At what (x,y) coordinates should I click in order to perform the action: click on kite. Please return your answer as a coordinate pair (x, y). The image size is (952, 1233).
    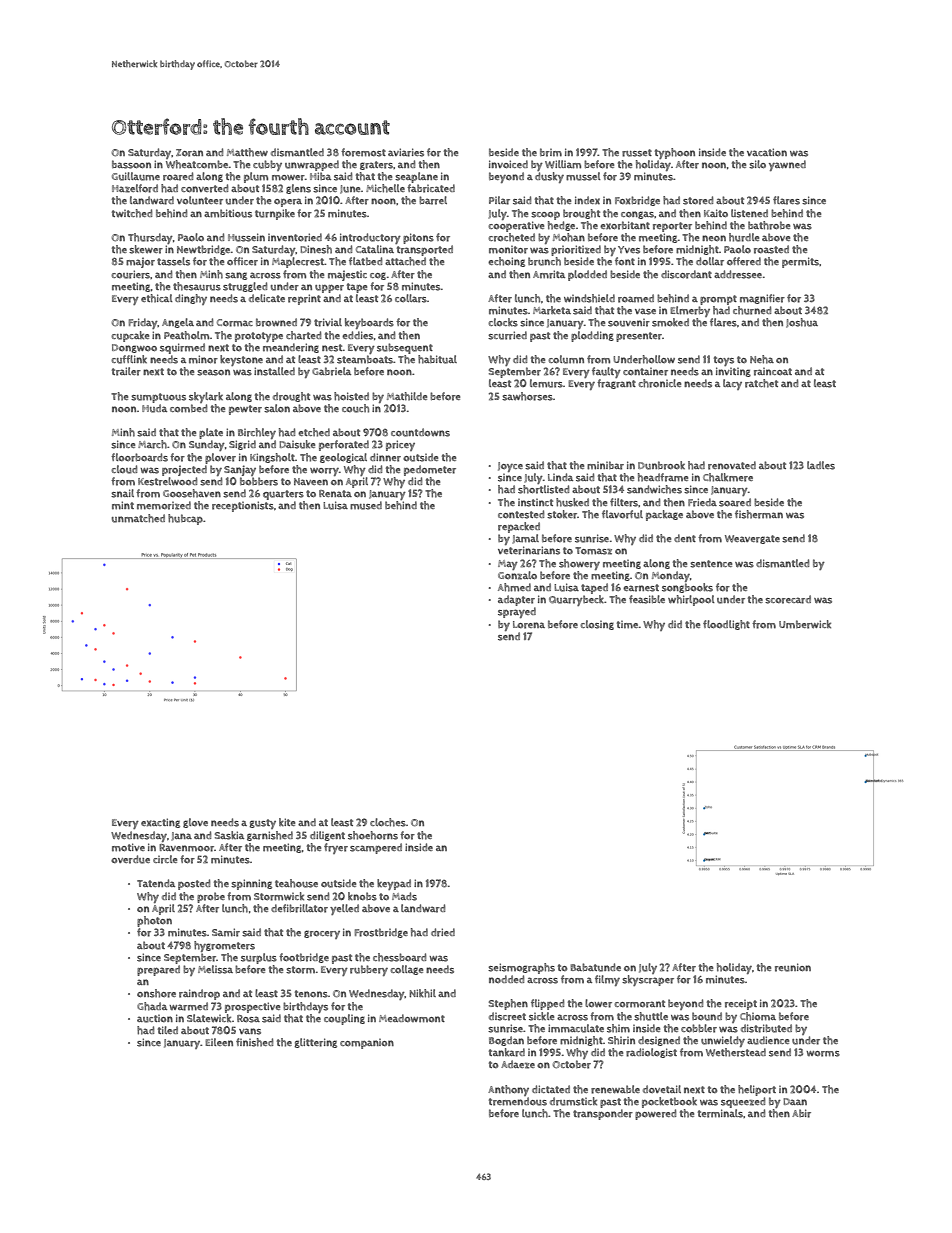
    Looking at the image, I should click on (287, 822).
